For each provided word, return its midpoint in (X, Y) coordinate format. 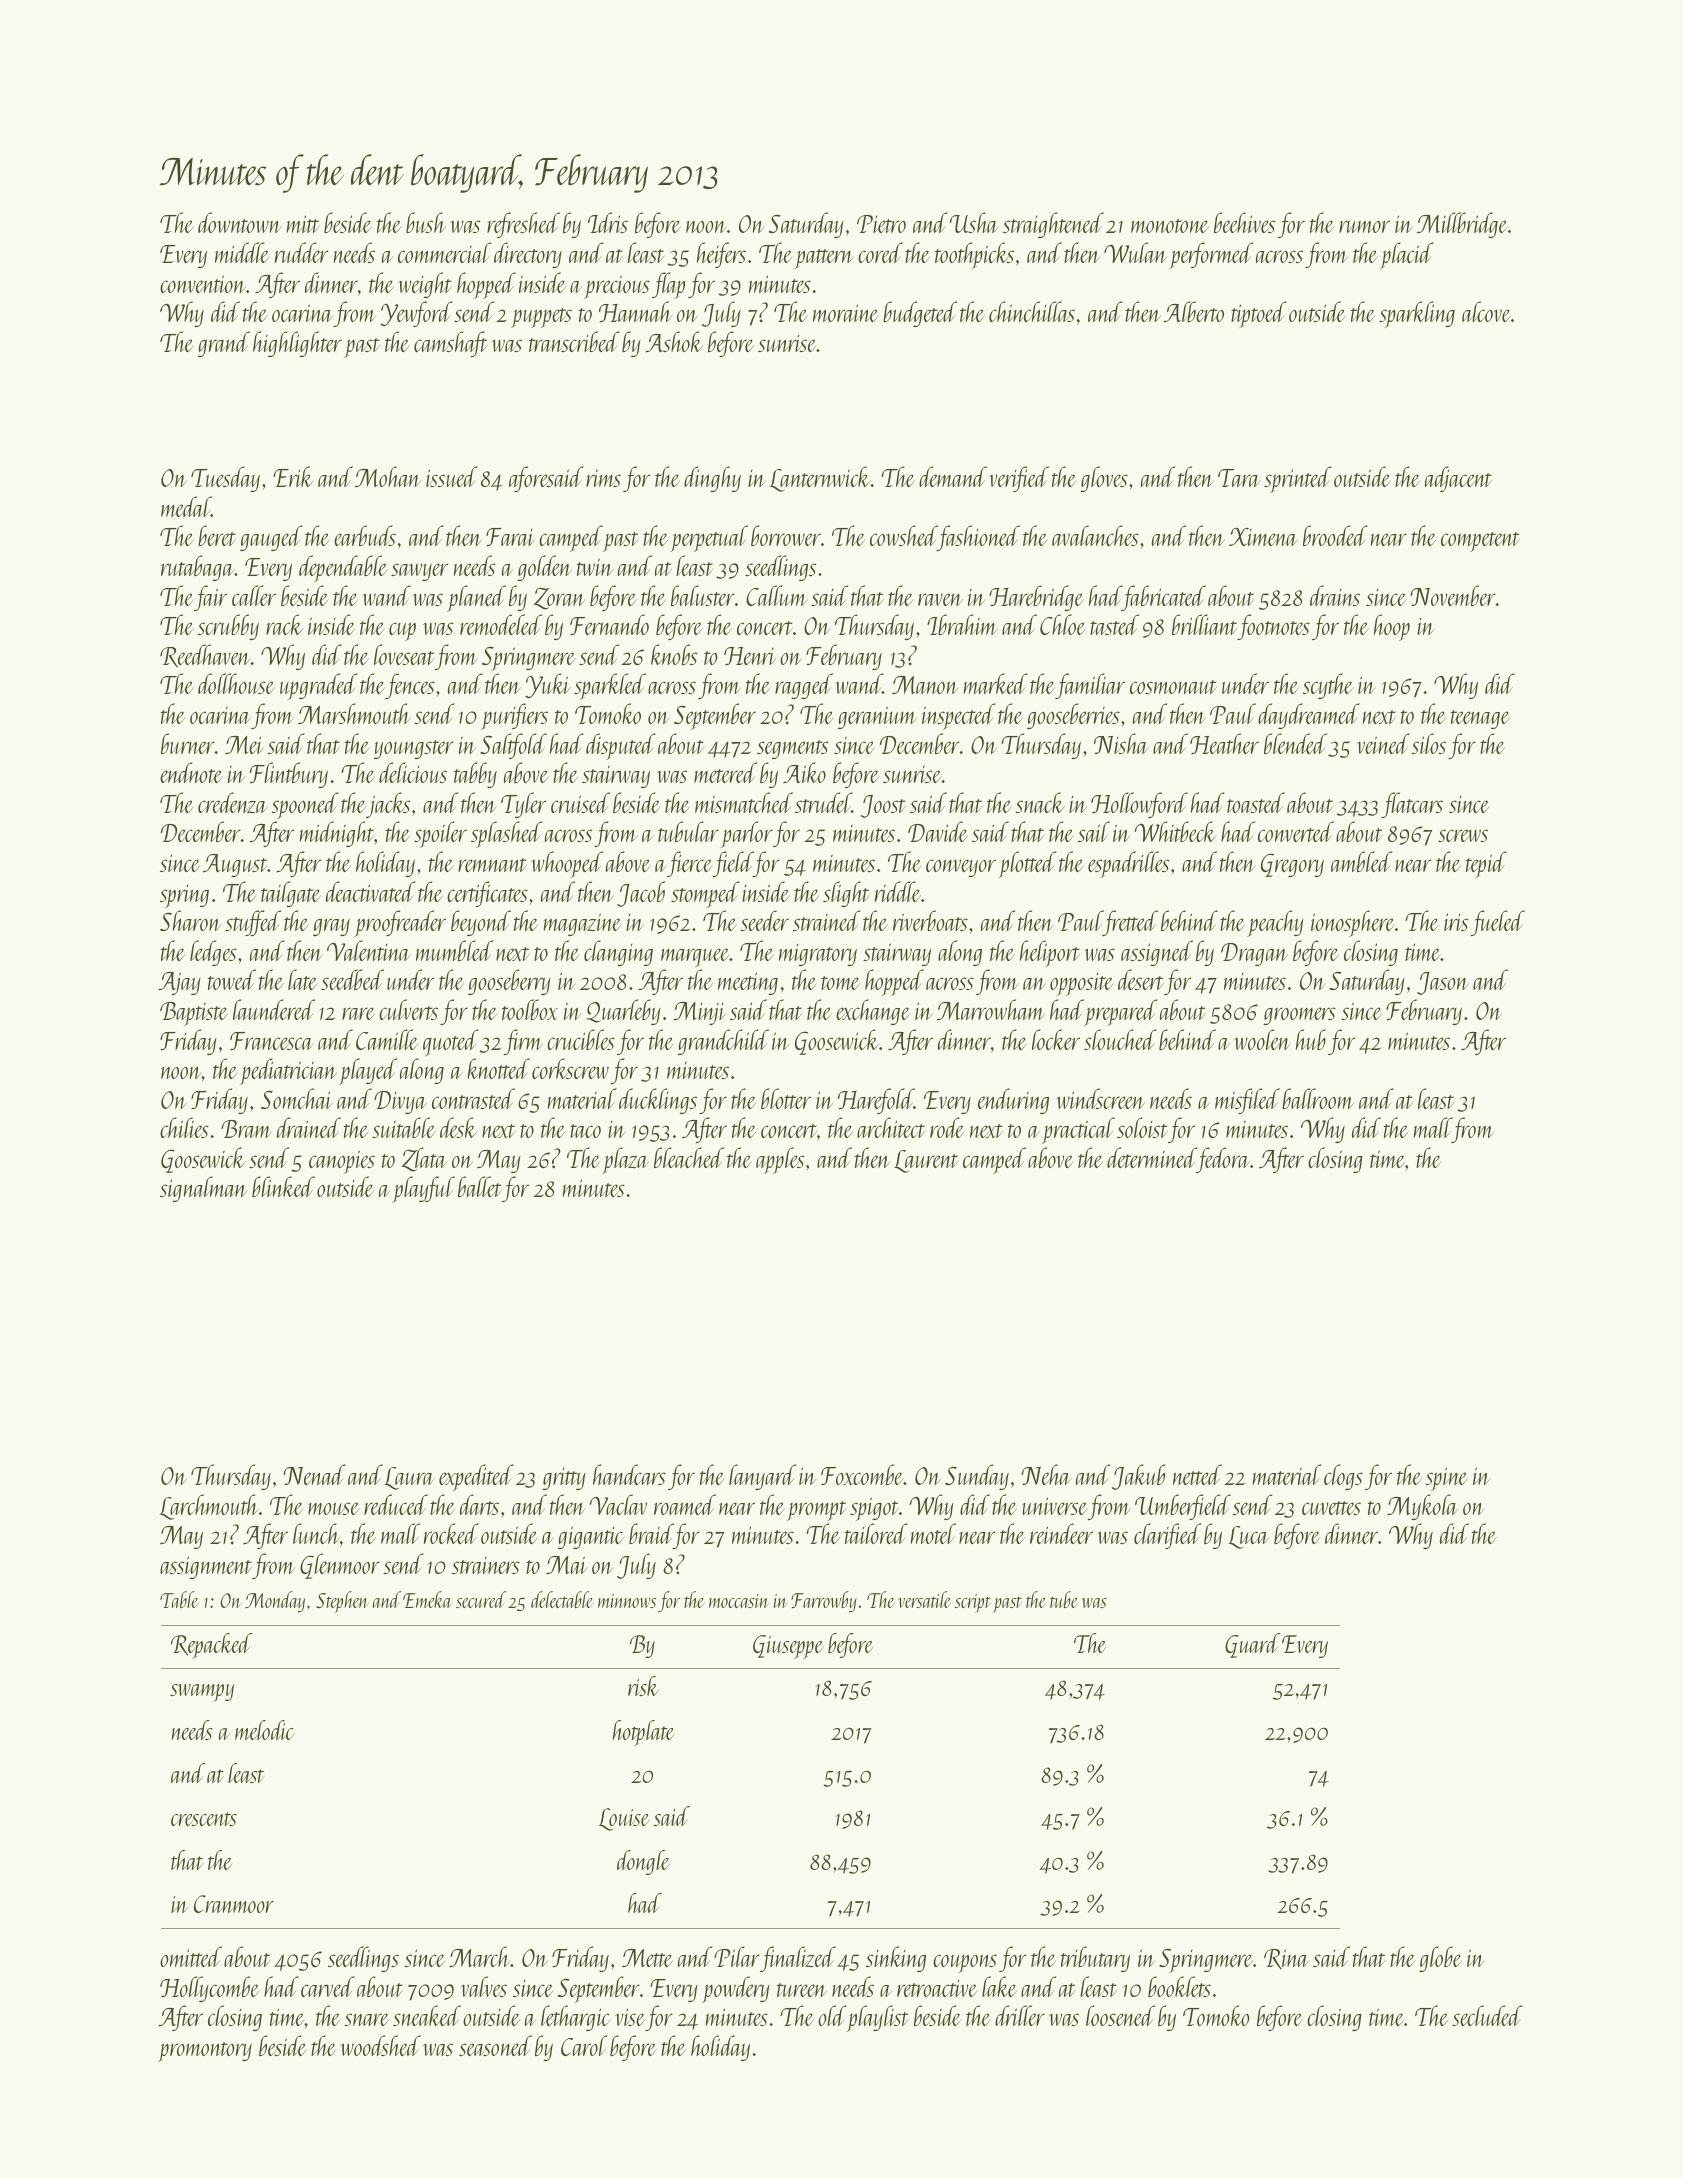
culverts (408, 1009)
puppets (541, 318)
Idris (608, 222)
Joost (883, 806)
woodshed (381, 2045)
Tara (1239, 478)
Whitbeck (1175, 831)
